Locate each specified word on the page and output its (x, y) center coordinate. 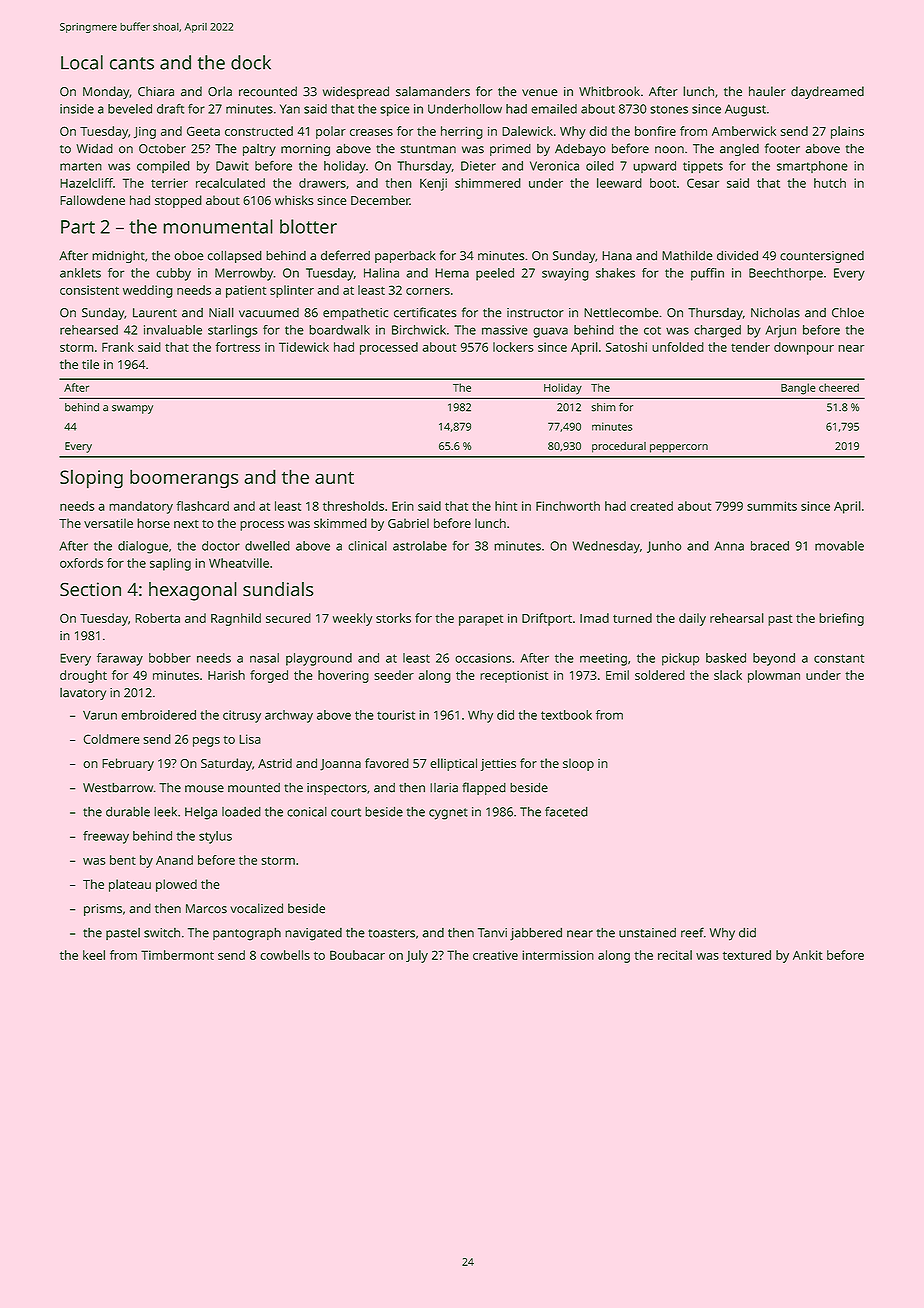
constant (839, 658)
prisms (103, 910)
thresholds (353, 506)
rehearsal (737, 618)
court (346, 812)
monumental (218, 226)
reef (692, 932)
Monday (106, 92)
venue (540, 93)
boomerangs (184, 479)
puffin (707, 274)
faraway (120, 659)
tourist (396, 715)
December (380, 200)
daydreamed (827, 92)
